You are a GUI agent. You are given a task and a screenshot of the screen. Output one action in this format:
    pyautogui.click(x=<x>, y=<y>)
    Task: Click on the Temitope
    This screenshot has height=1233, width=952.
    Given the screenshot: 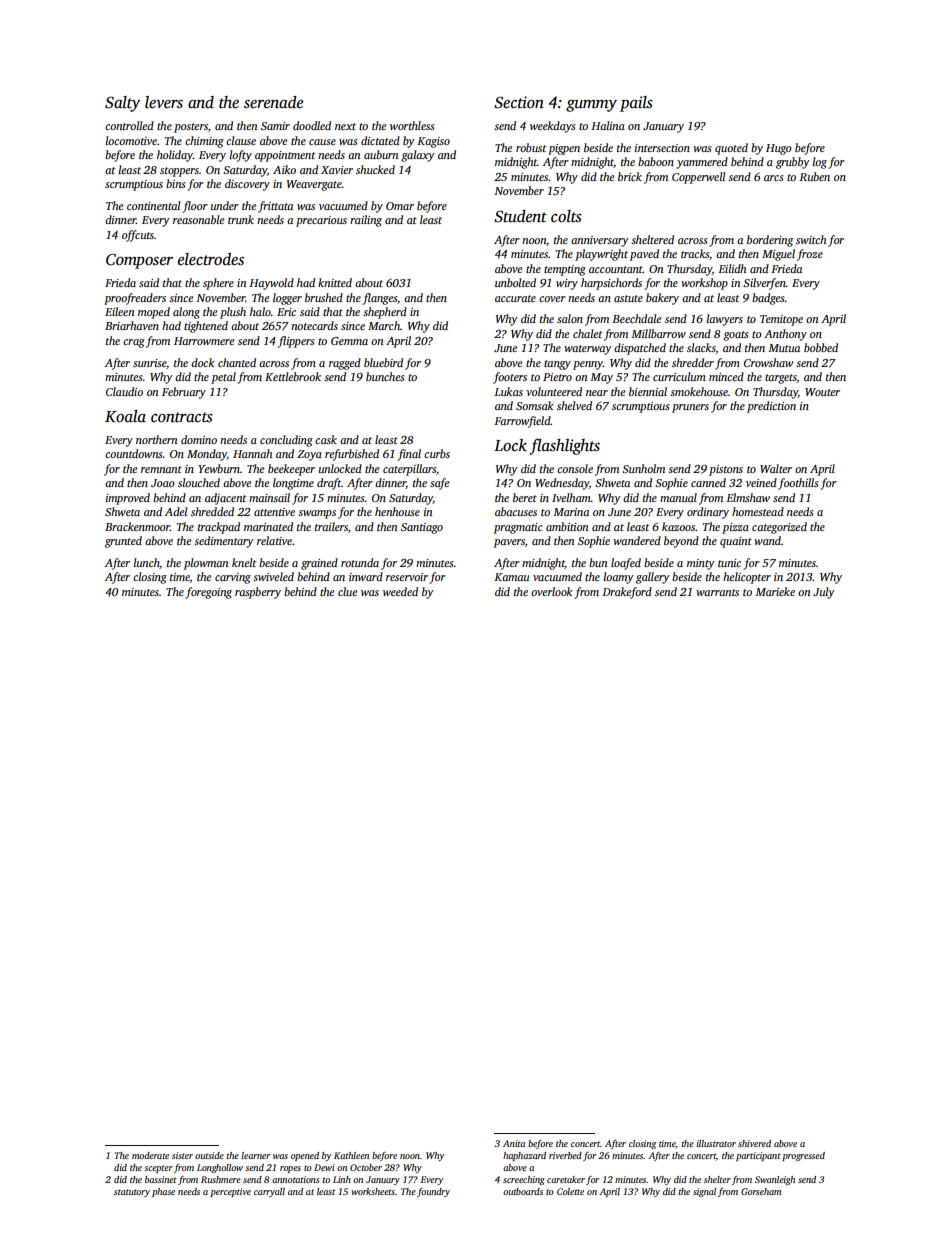 What is the action you would take?
    pyautogui.click(x=781, y=320)
